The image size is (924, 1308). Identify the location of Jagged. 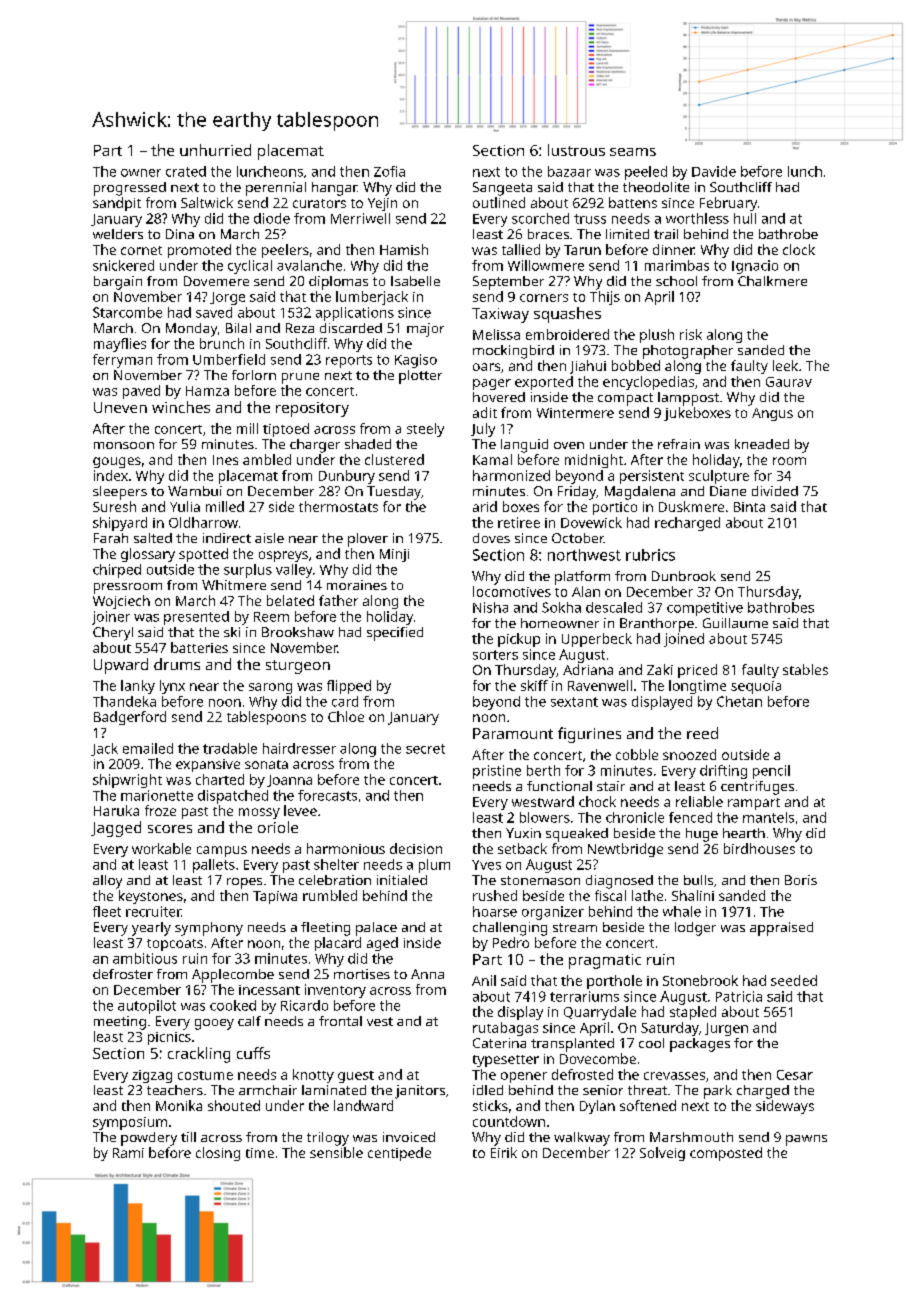
(116, 829).
